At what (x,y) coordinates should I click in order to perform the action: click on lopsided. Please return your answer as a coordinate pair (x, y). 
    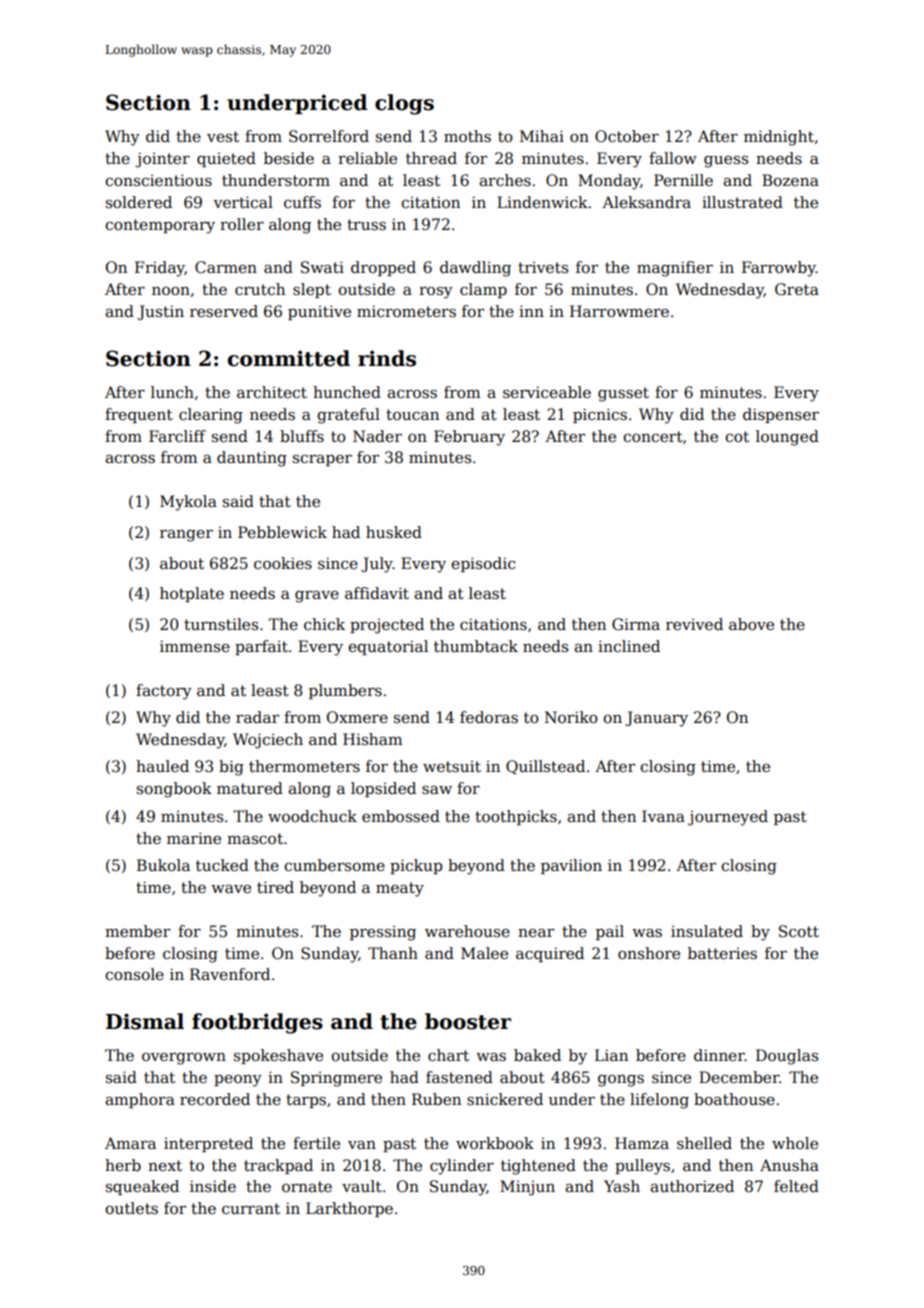
    Looking at the image, I should click on (383, 789).
